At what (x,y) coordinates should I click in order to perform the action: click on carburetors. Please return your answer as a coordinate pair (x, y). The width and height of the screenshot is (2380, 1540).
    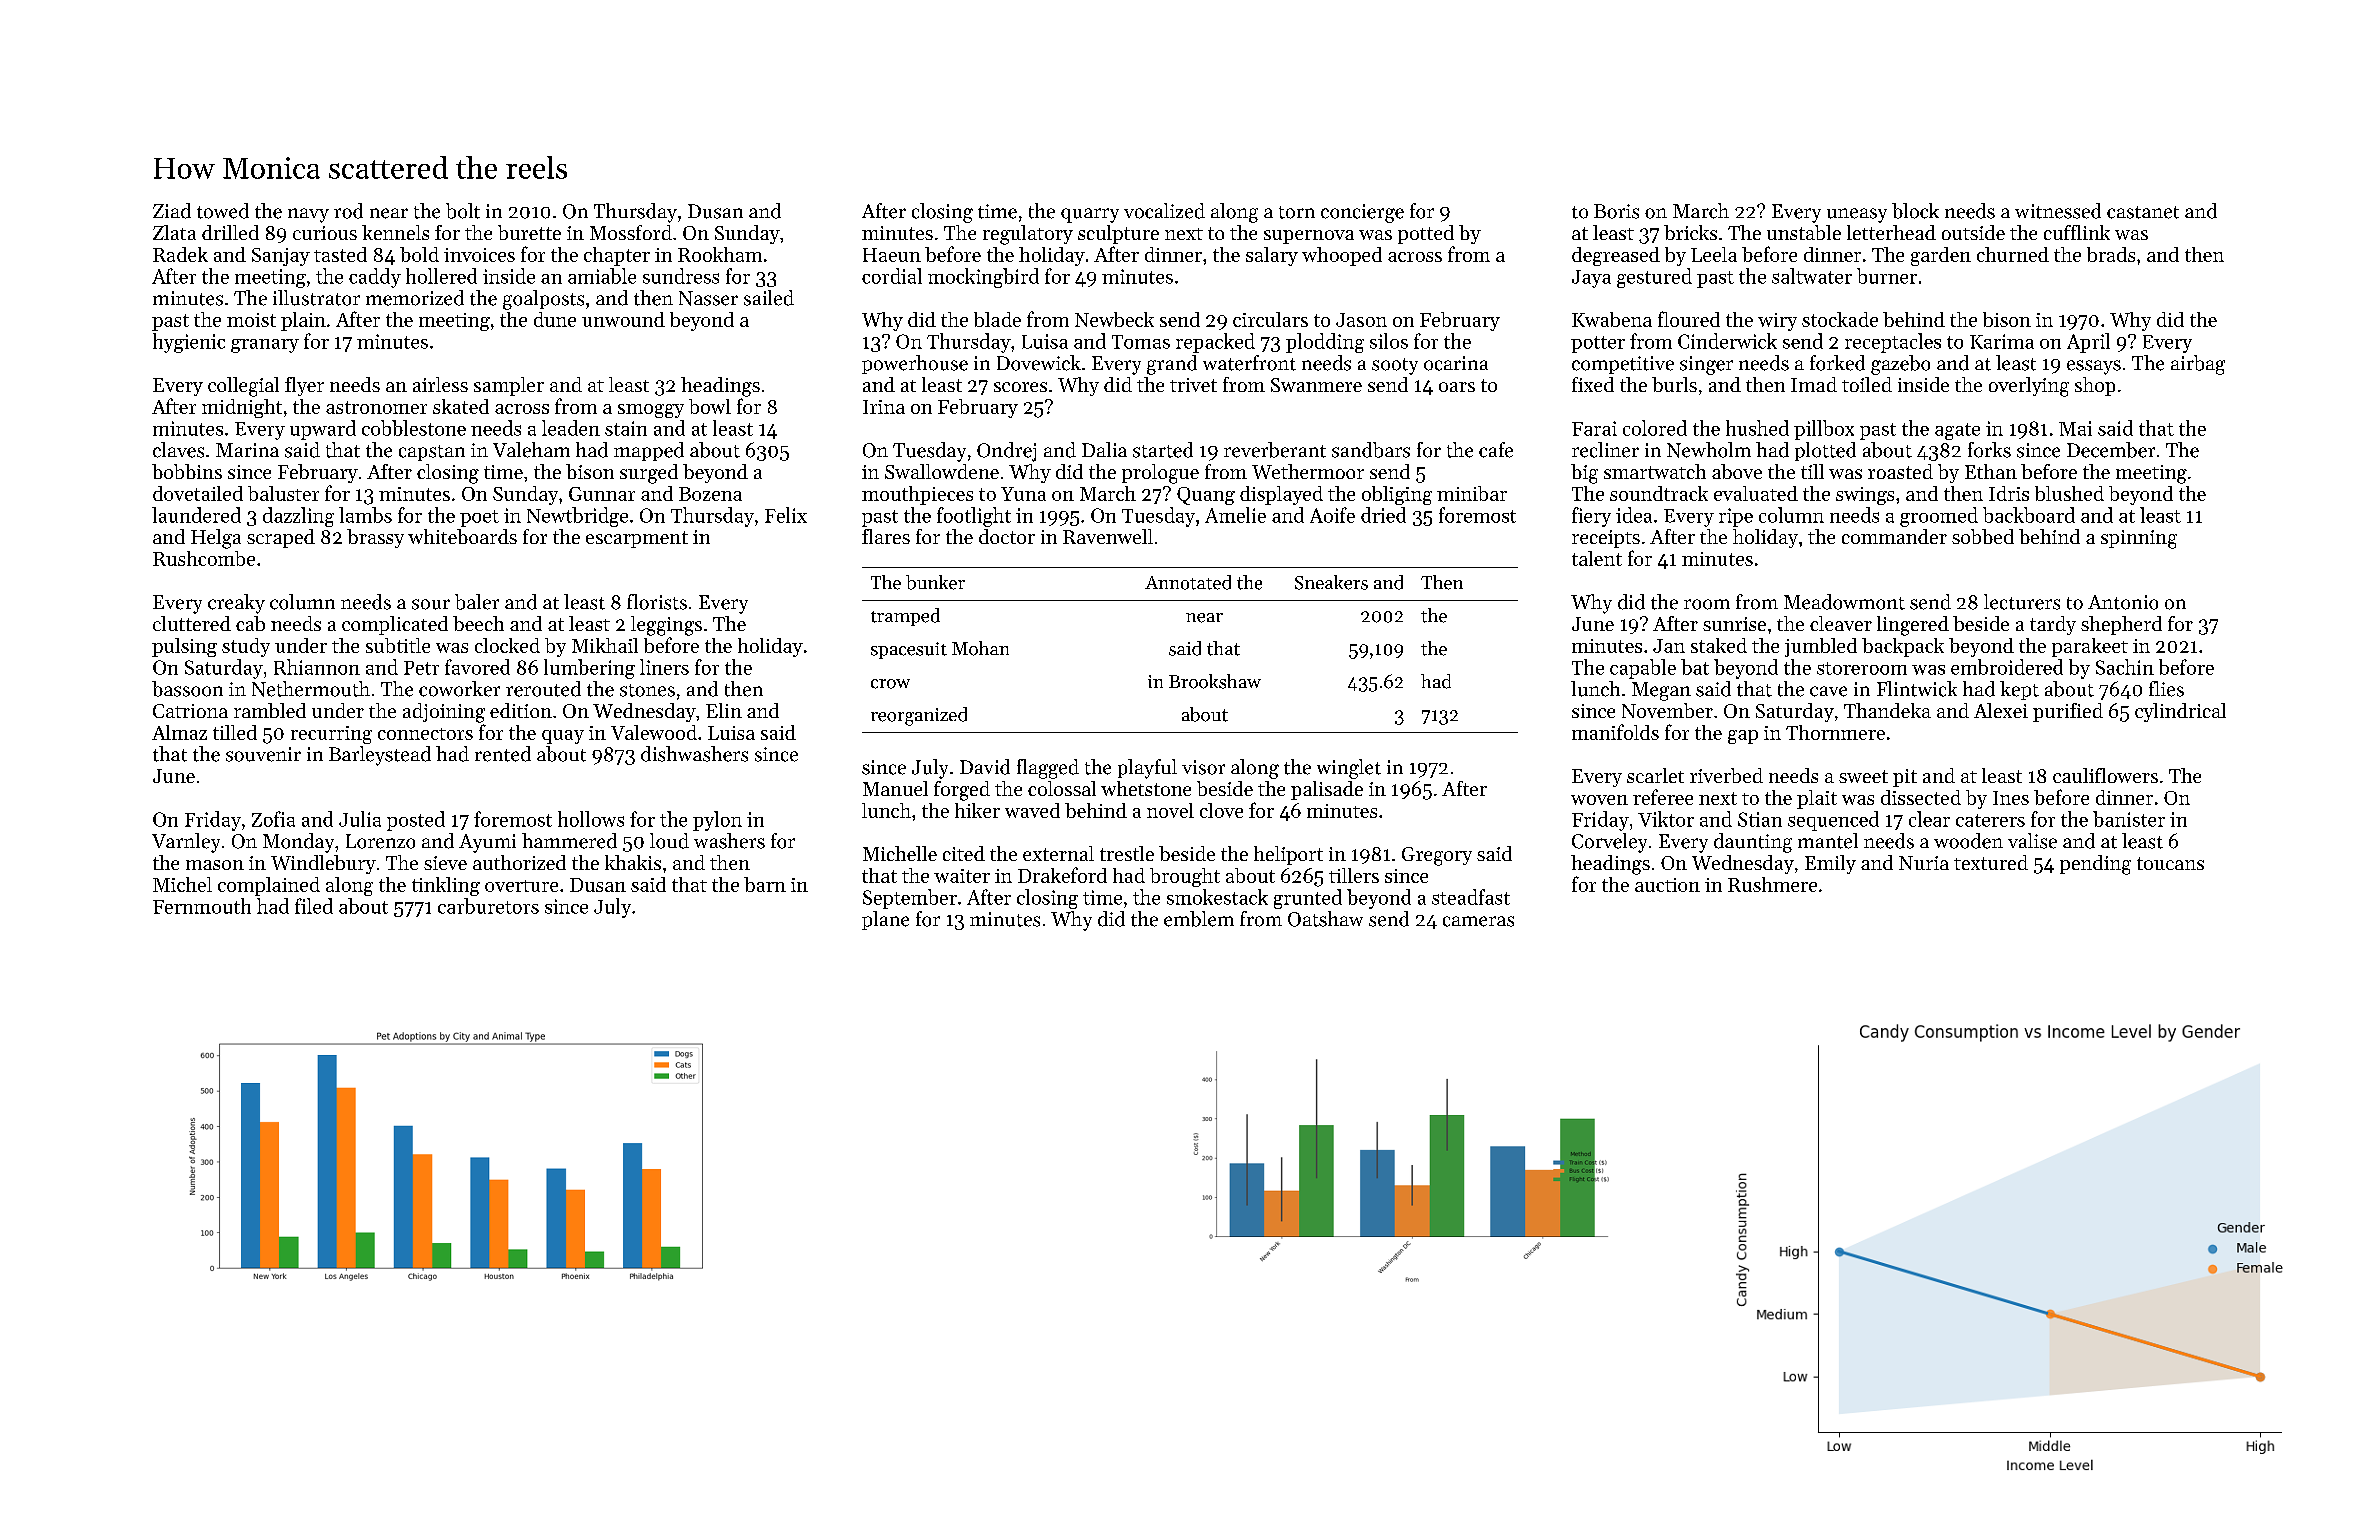
    Looking at the image, I should click on (488, 906).
